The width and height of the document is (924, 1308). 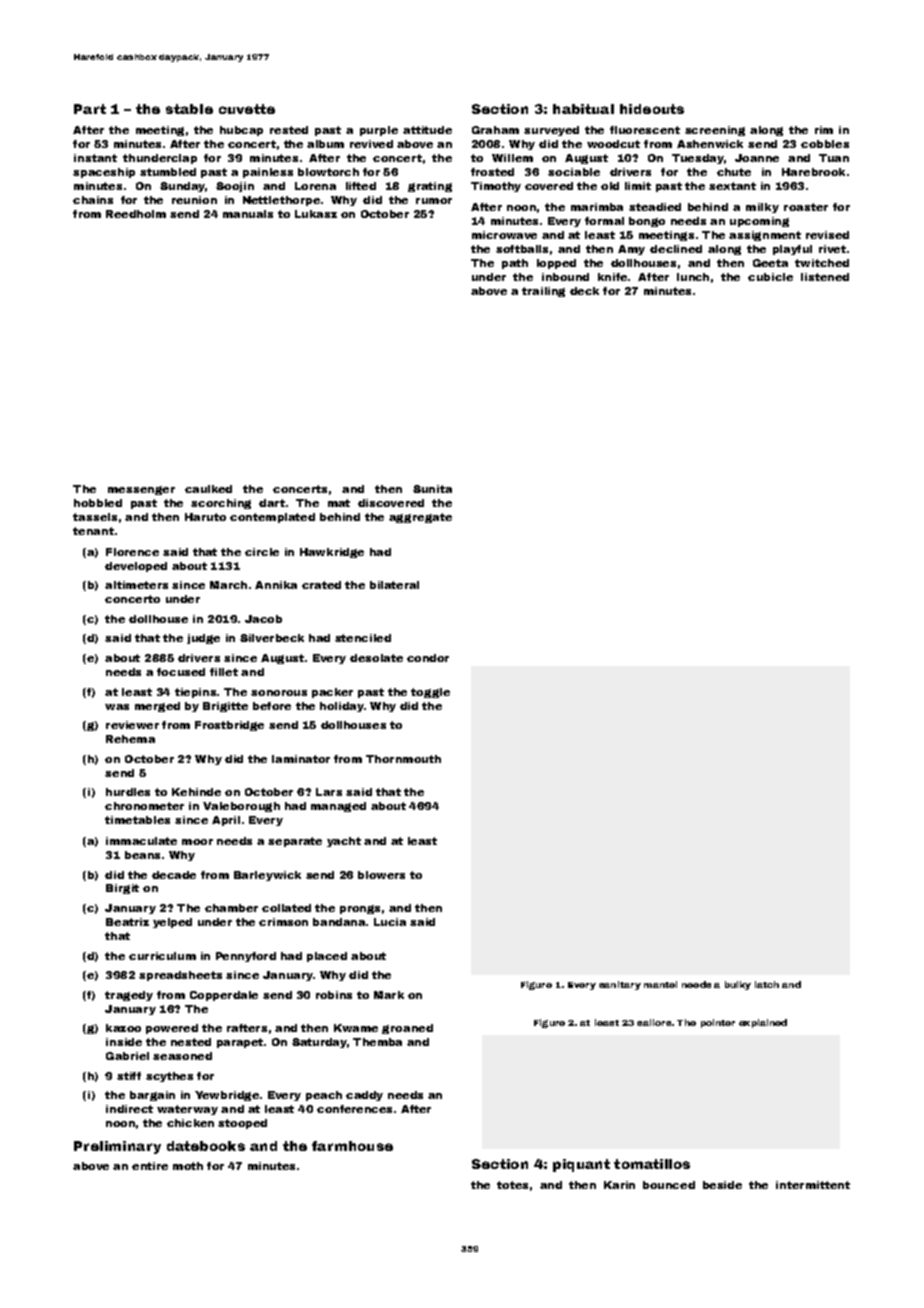 What do you see at coordinates (342, 707) in the document?
I see `holiday` at bounding box center [342, 707].
